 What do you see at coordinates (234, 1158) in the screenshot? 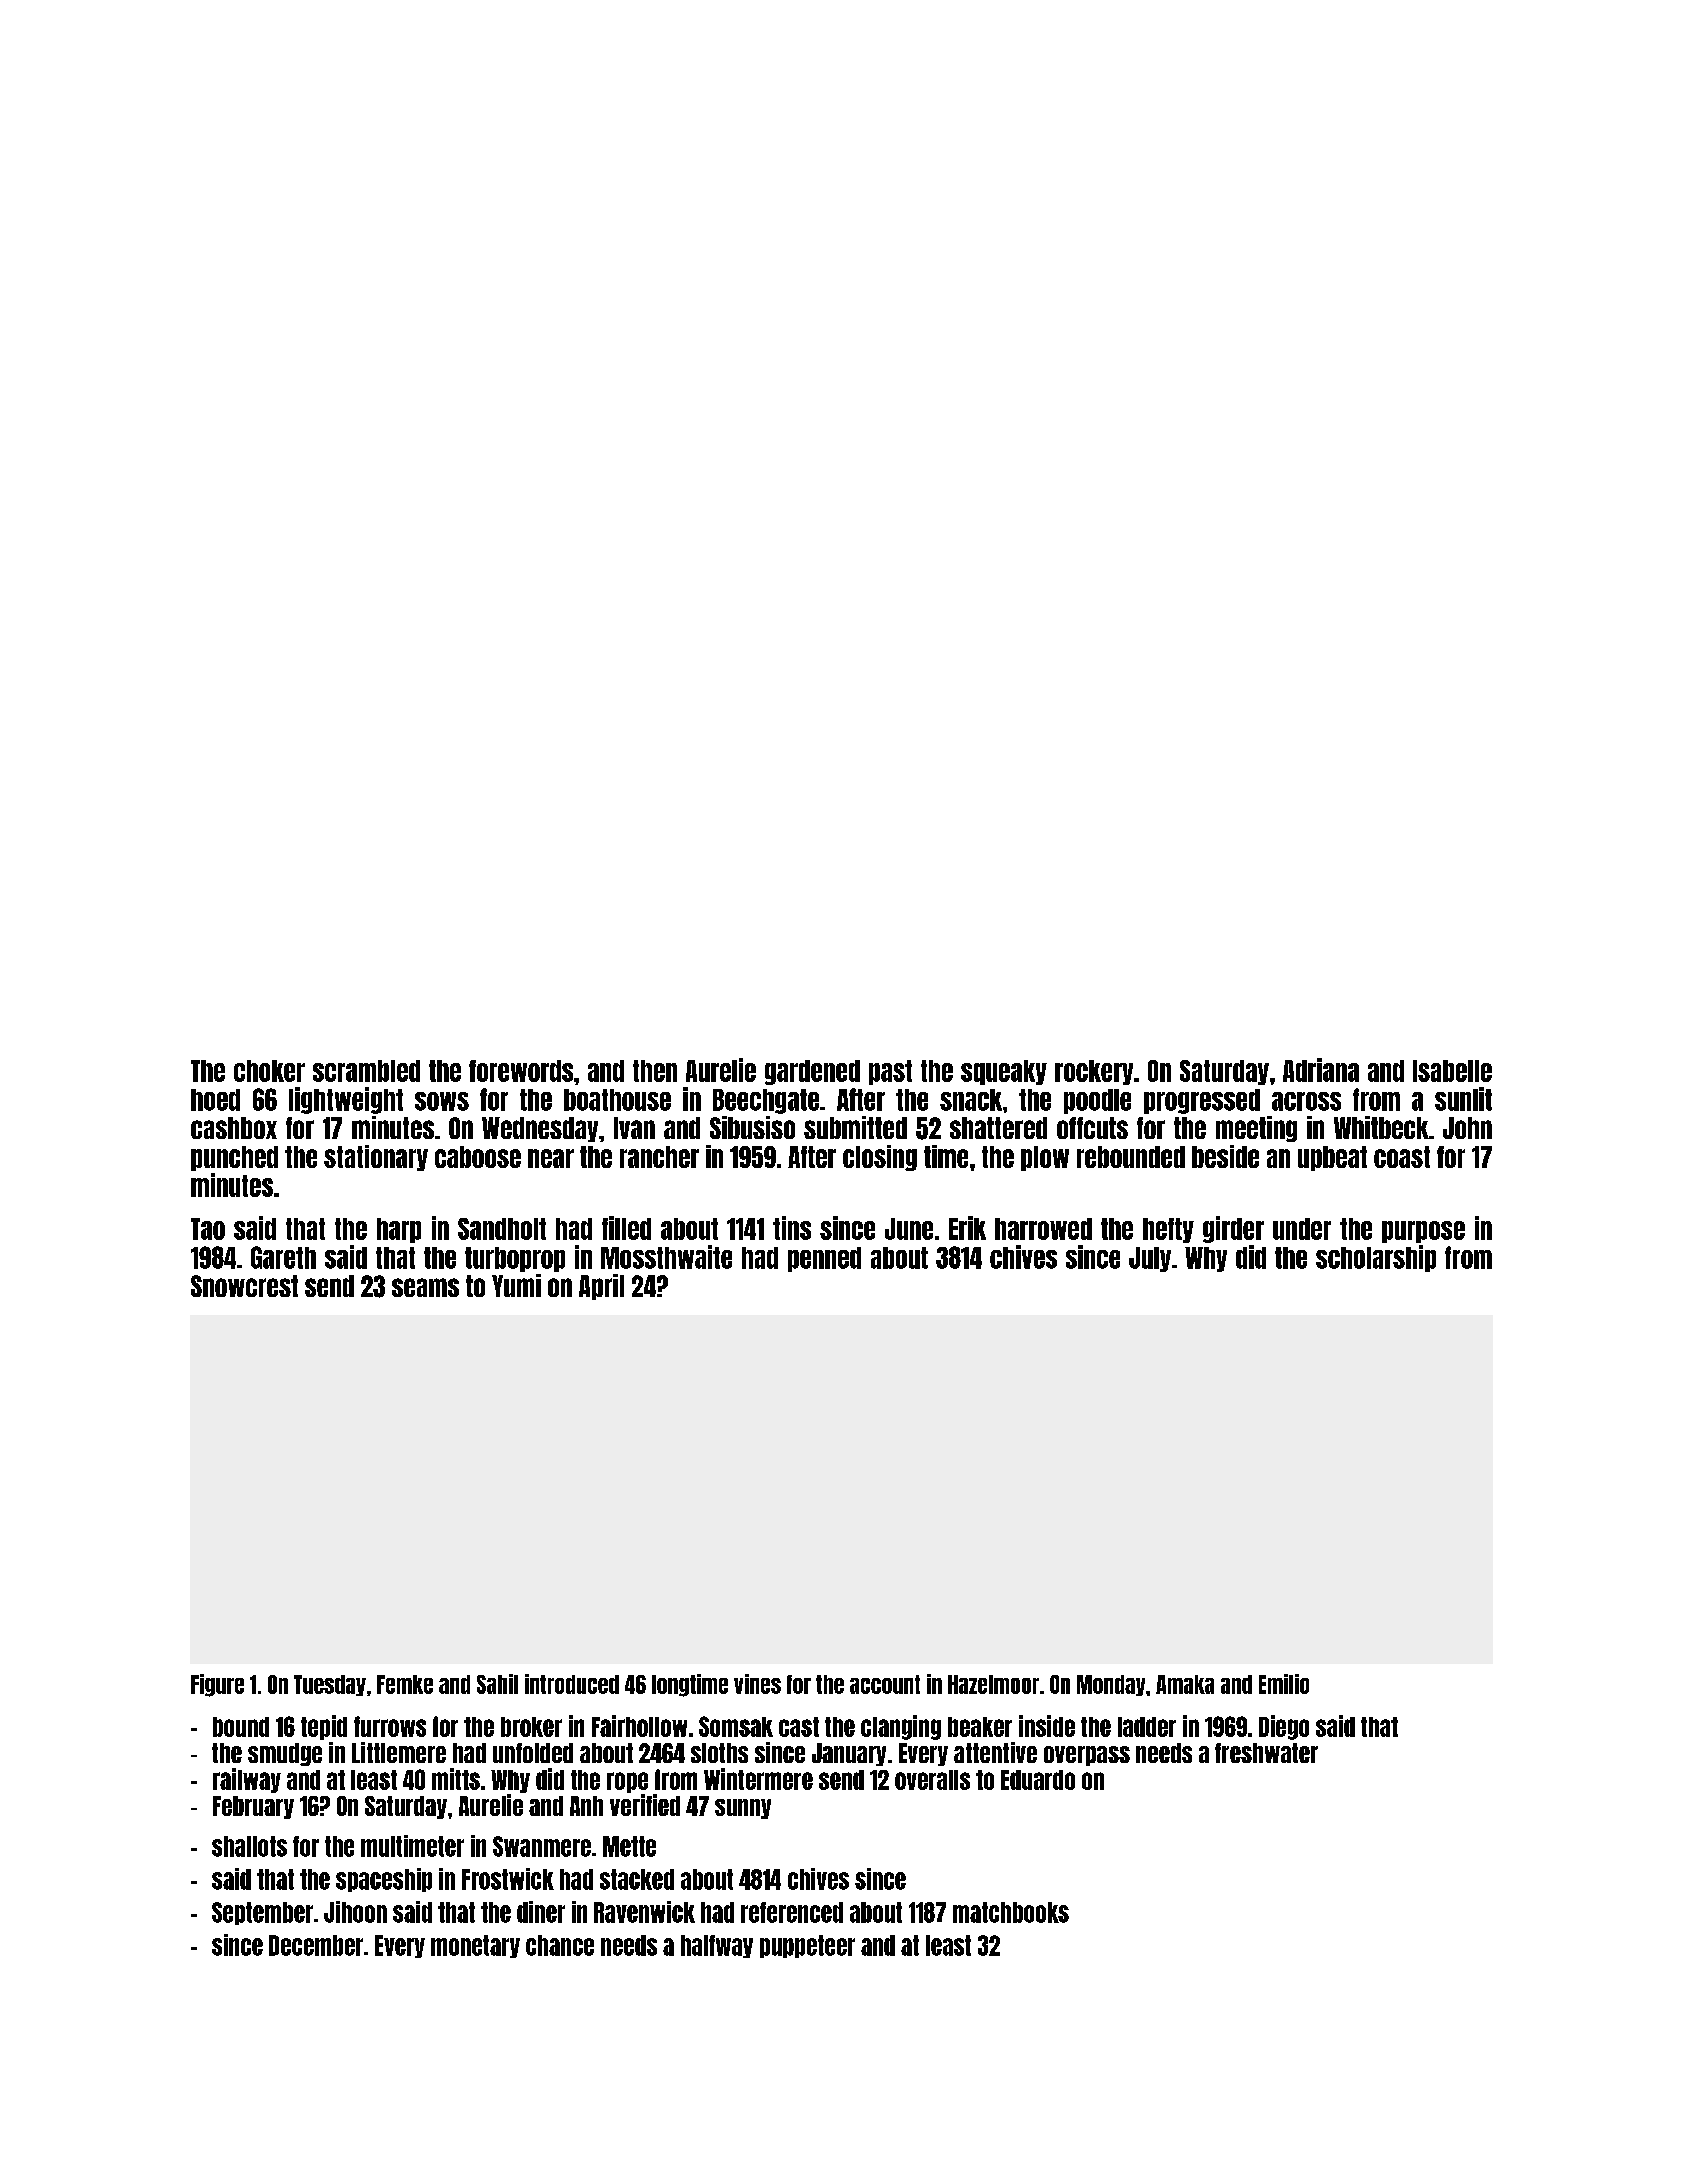
I see `punched` at bounding box center [234, 1158].
